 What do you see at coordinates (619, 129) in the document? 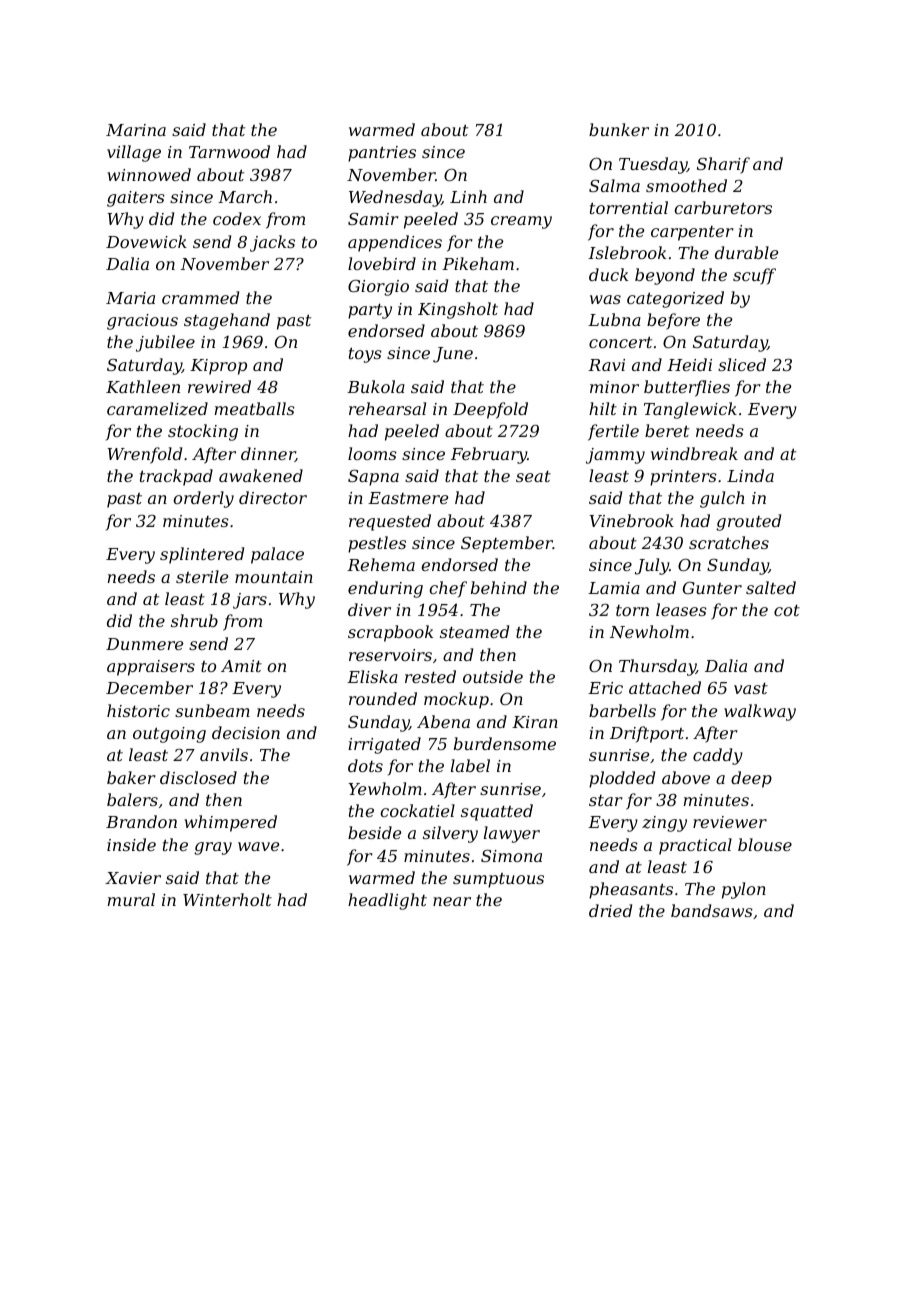
I see `bunker` at bounding box center [619, 129].
